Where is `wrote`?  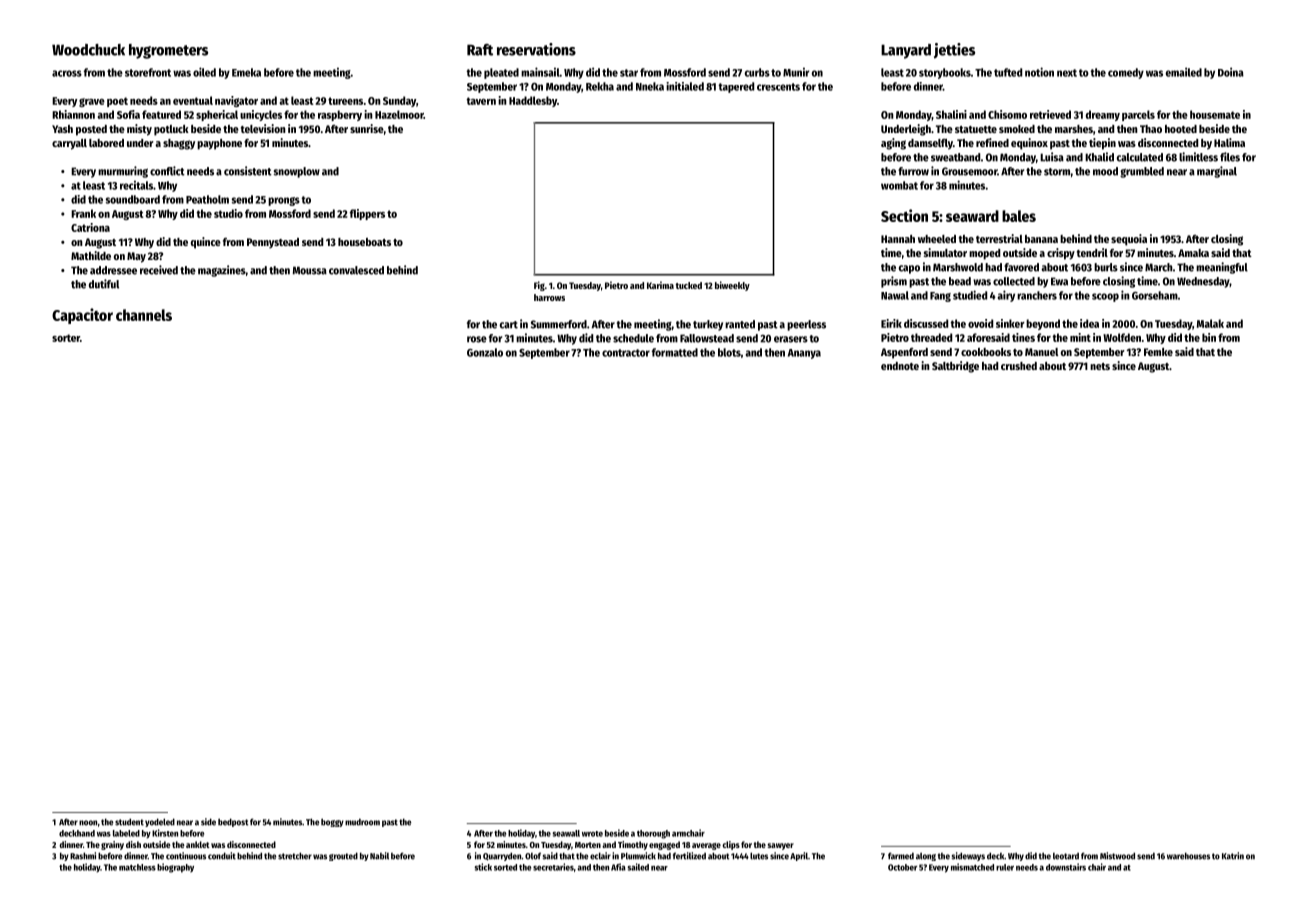 wrote is located at coordinates (592, 834).
